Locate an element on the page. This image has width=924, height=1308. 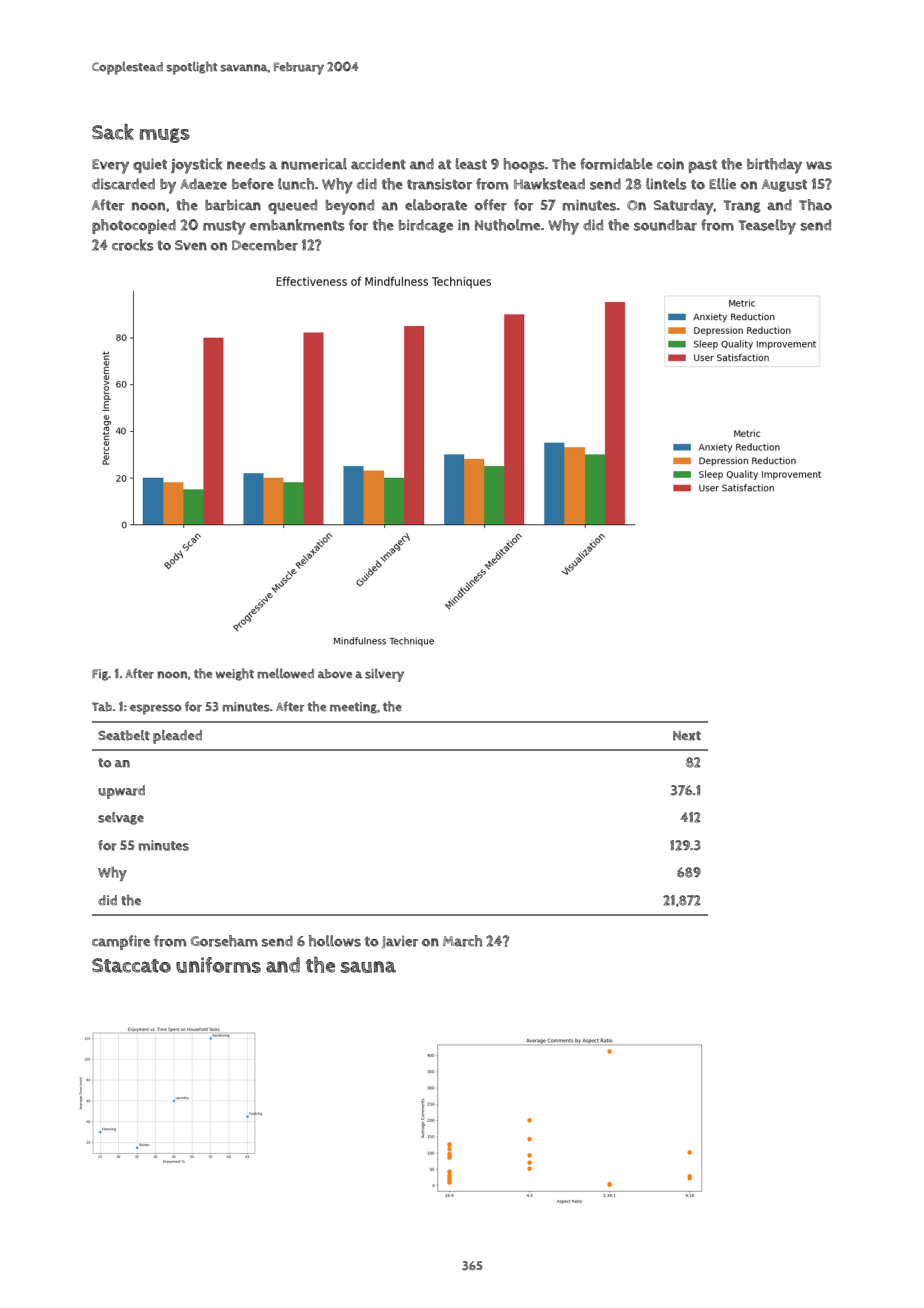
photocopied is located at coordinates (134, 226).
